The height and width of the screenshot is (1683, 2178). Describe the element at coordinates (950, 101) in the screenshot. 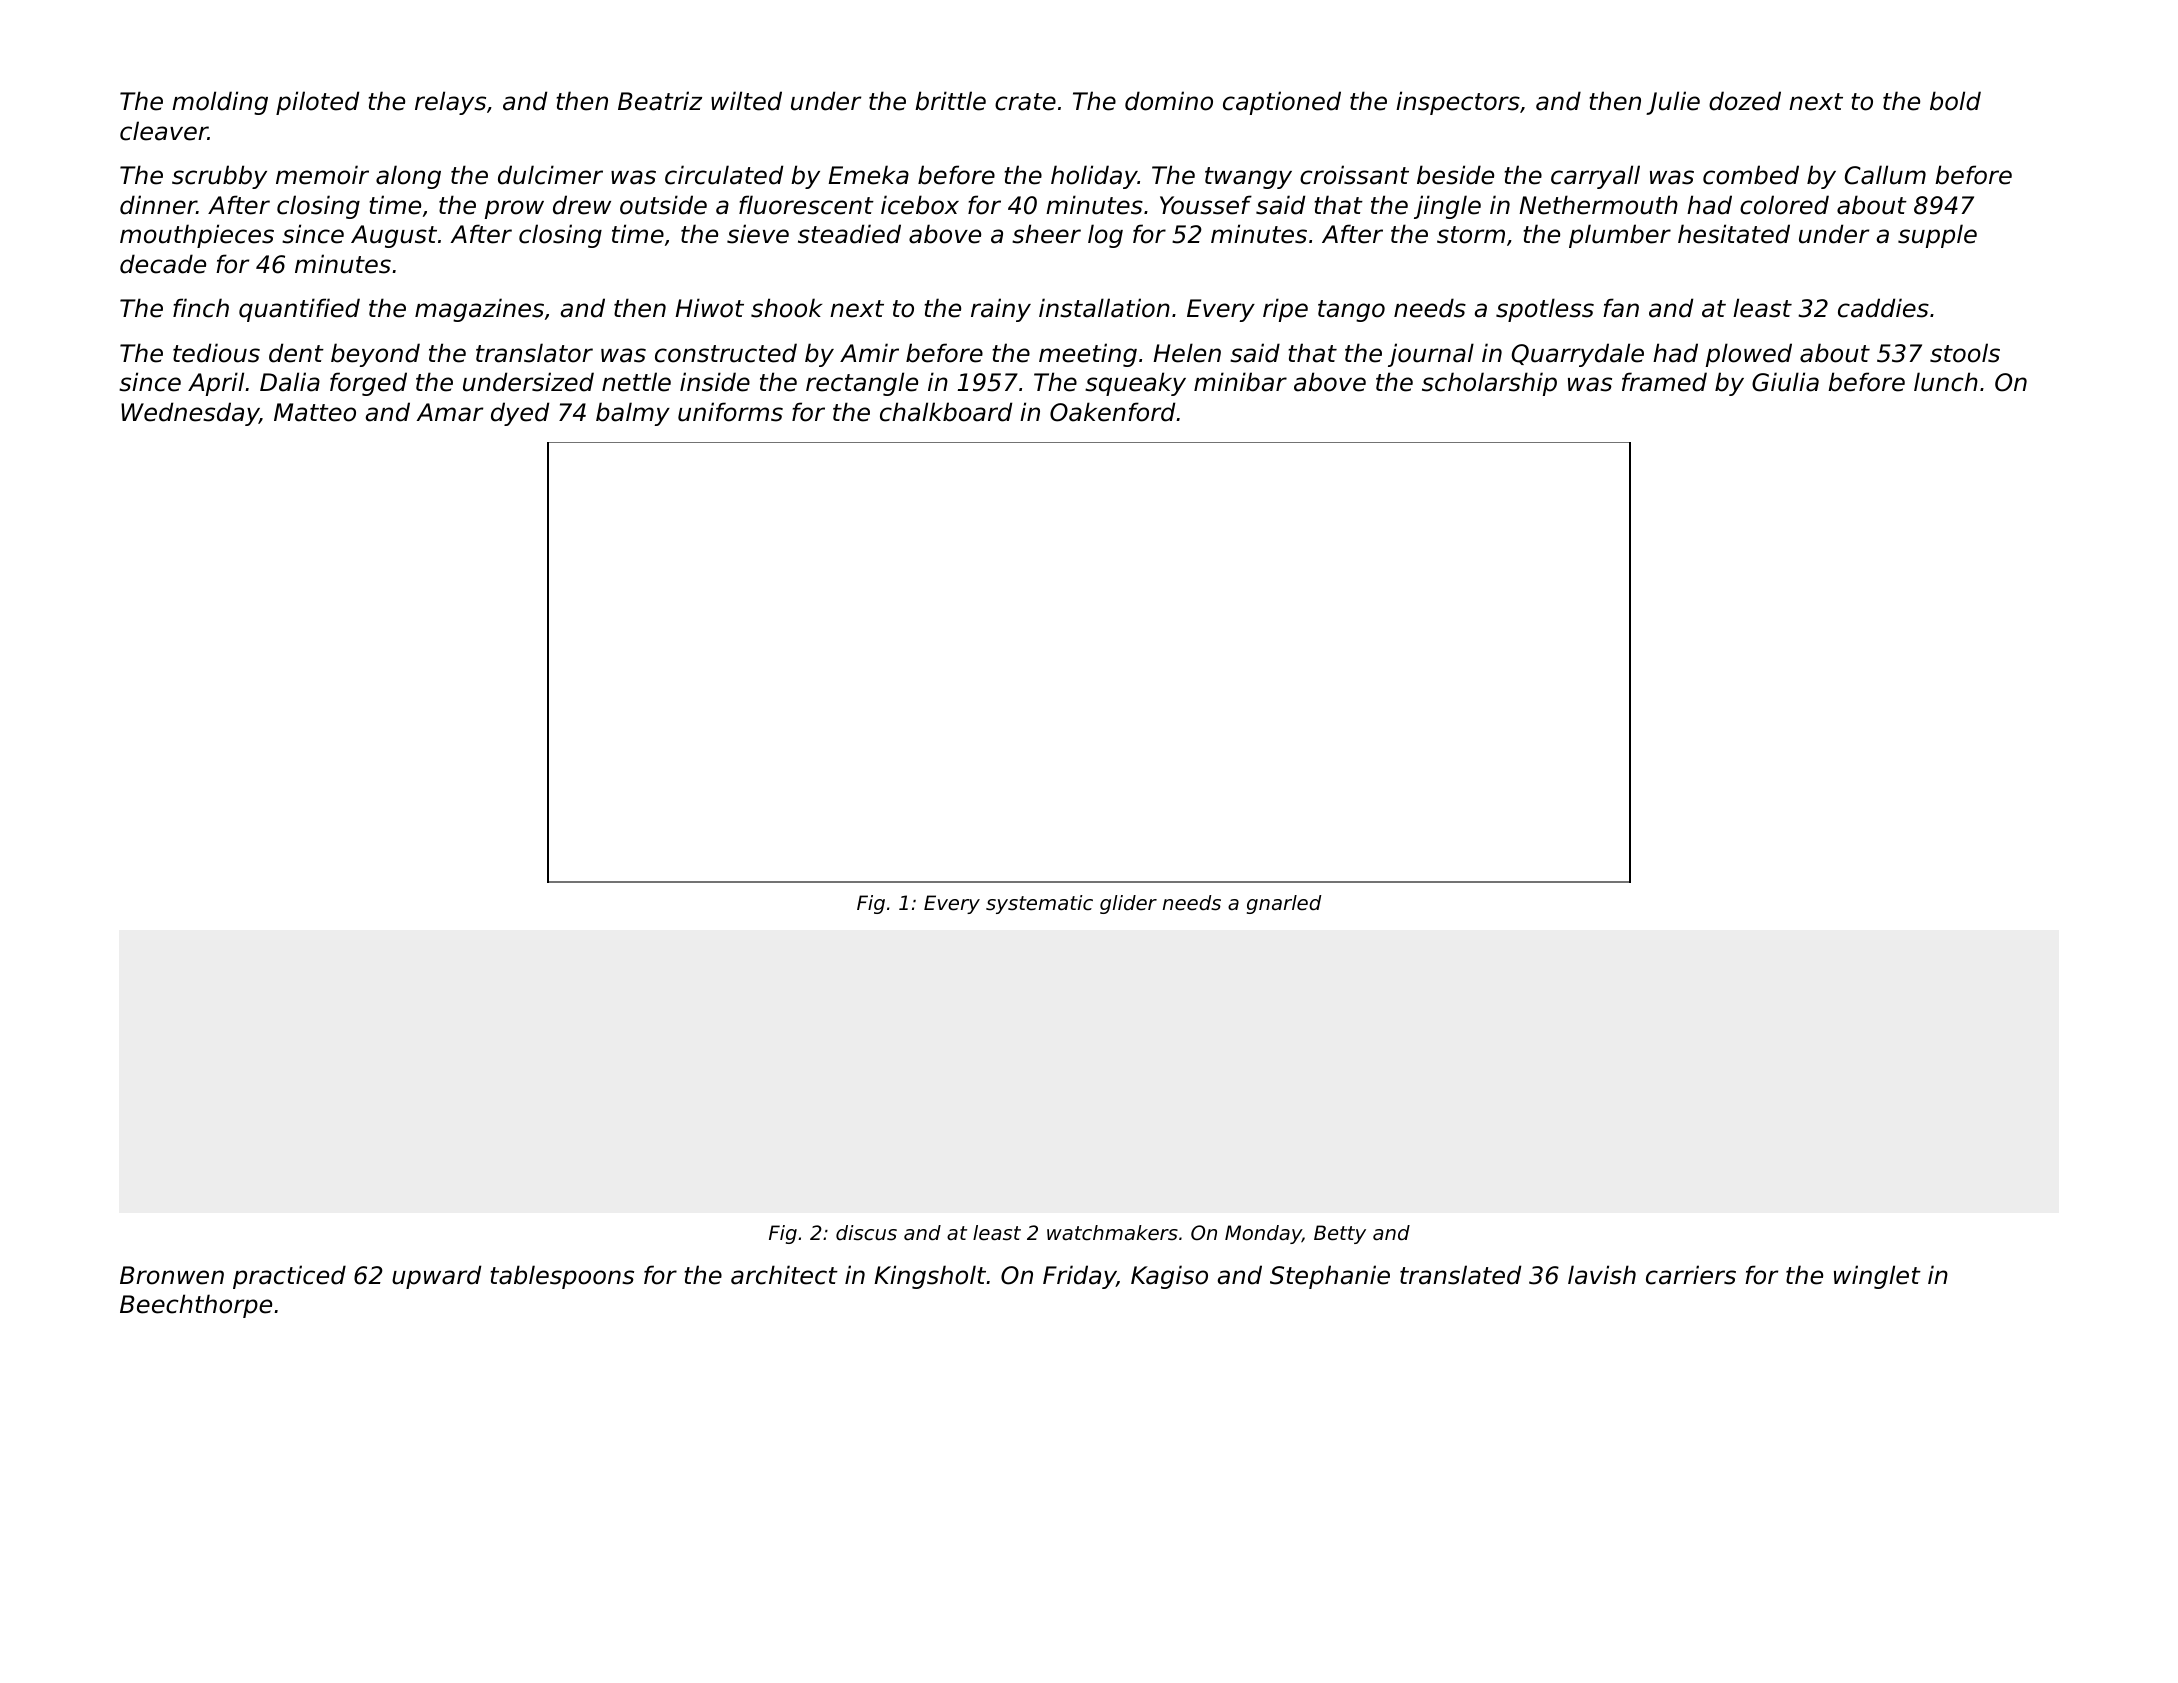

I see `brittle` at that location.
